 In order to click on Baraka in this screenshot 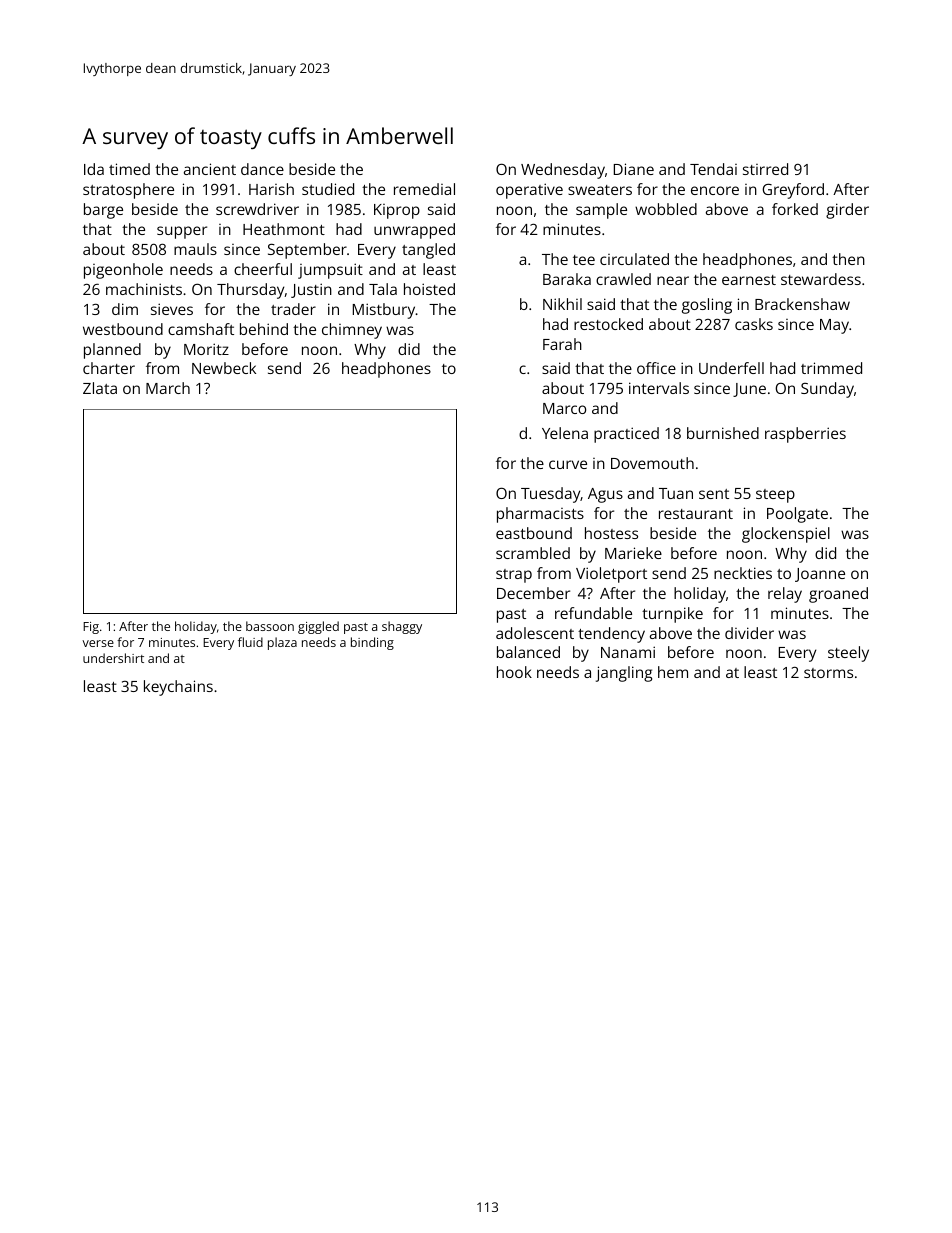, I will do `click(567, 279)`.
